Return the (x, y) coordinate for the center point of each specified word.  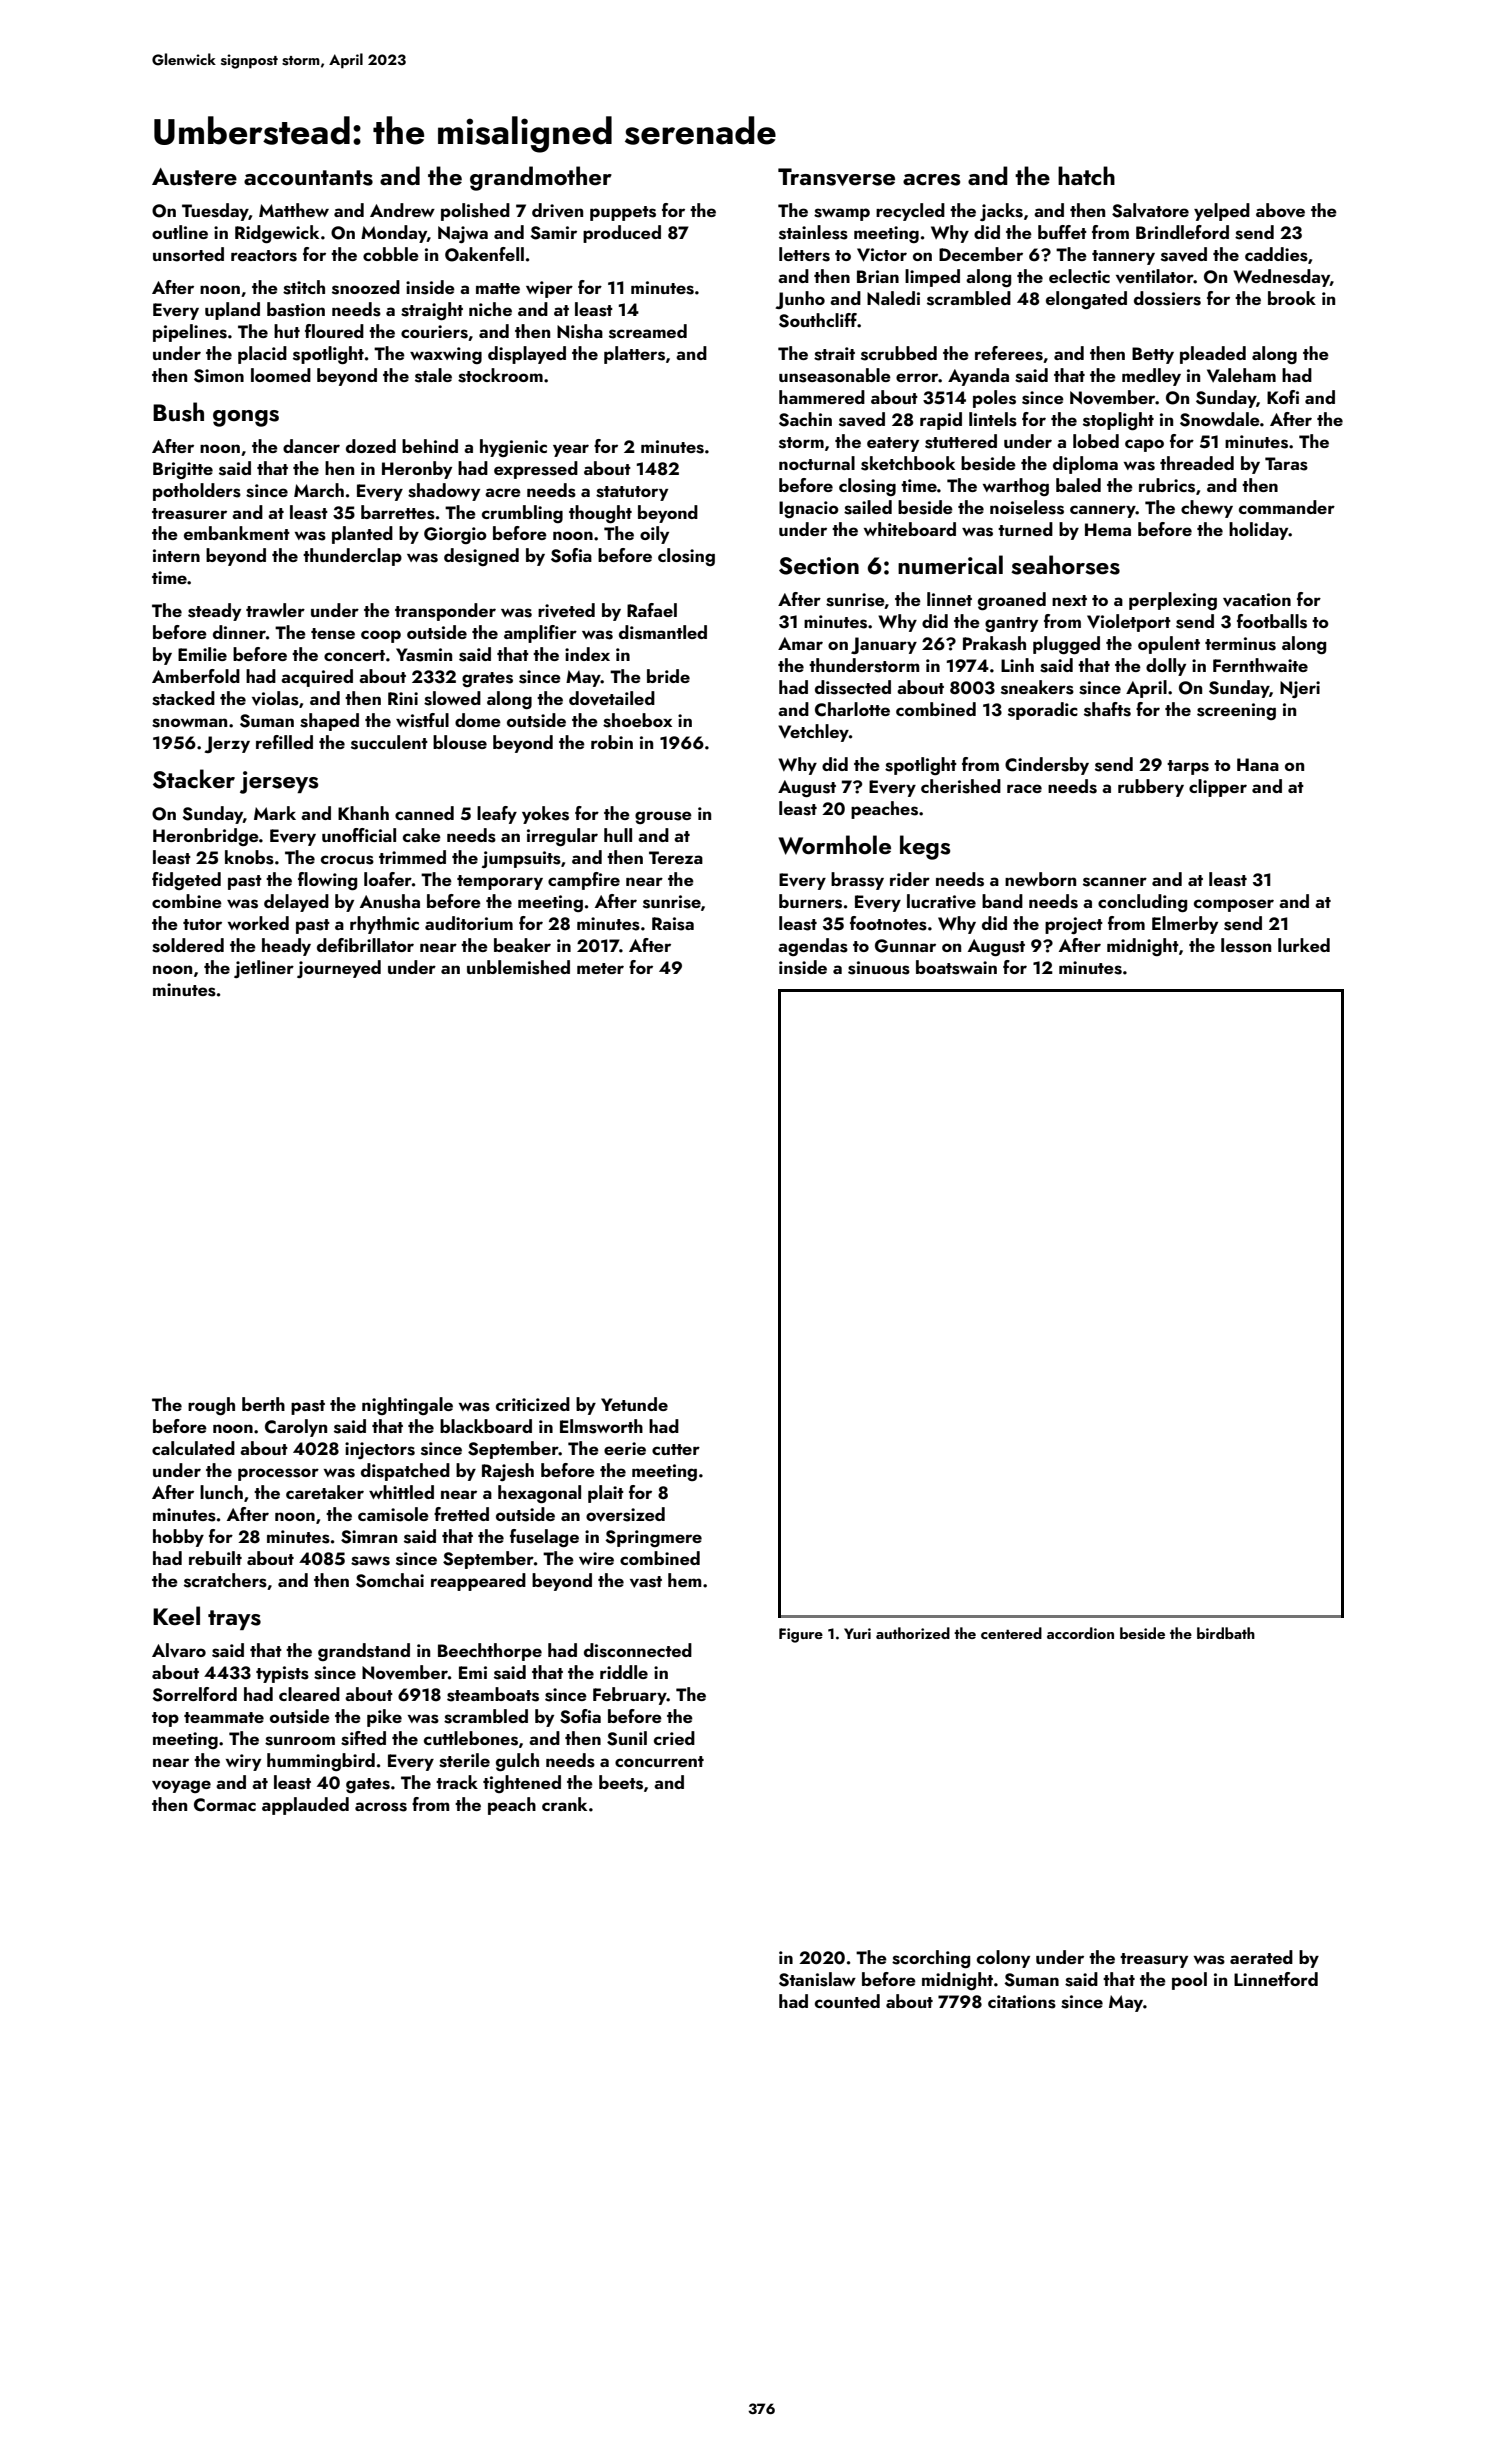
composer (1234, 905)
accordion (1080, 1633)
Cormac (225, 1805)
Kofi (1283, 397)
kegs (925, 847)
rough (211, 1406)
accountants (308, 178)
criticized (533, 1404)
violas (275, 698)
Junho (800, 300)
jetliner (264, 969)
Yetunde (634, 1404)
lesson (1246, 945)
